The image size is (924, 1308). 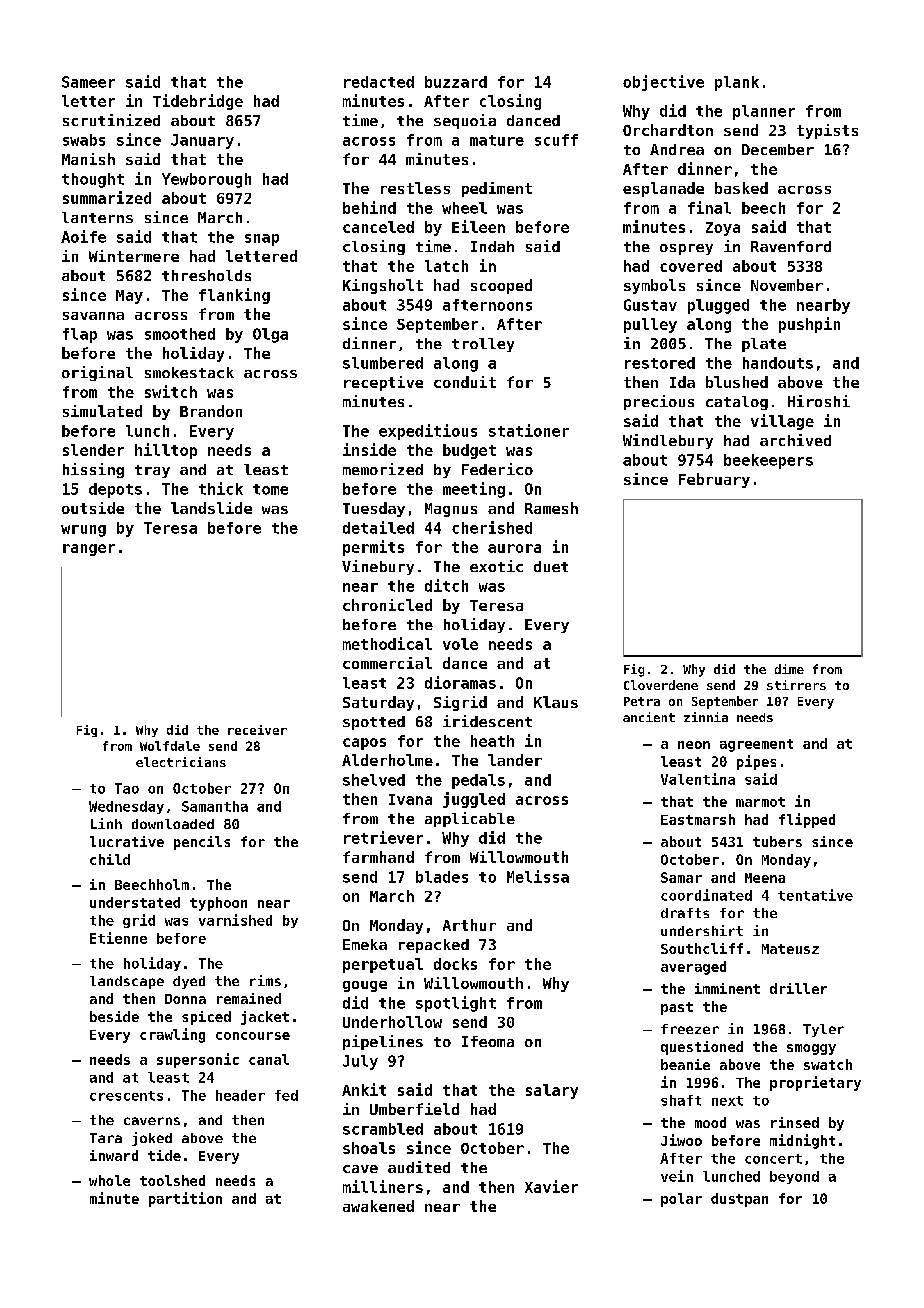 What do you see at coordinates (456, 82) in the screenshot?
I see `buzzard` at bounding box center [456, 82].
